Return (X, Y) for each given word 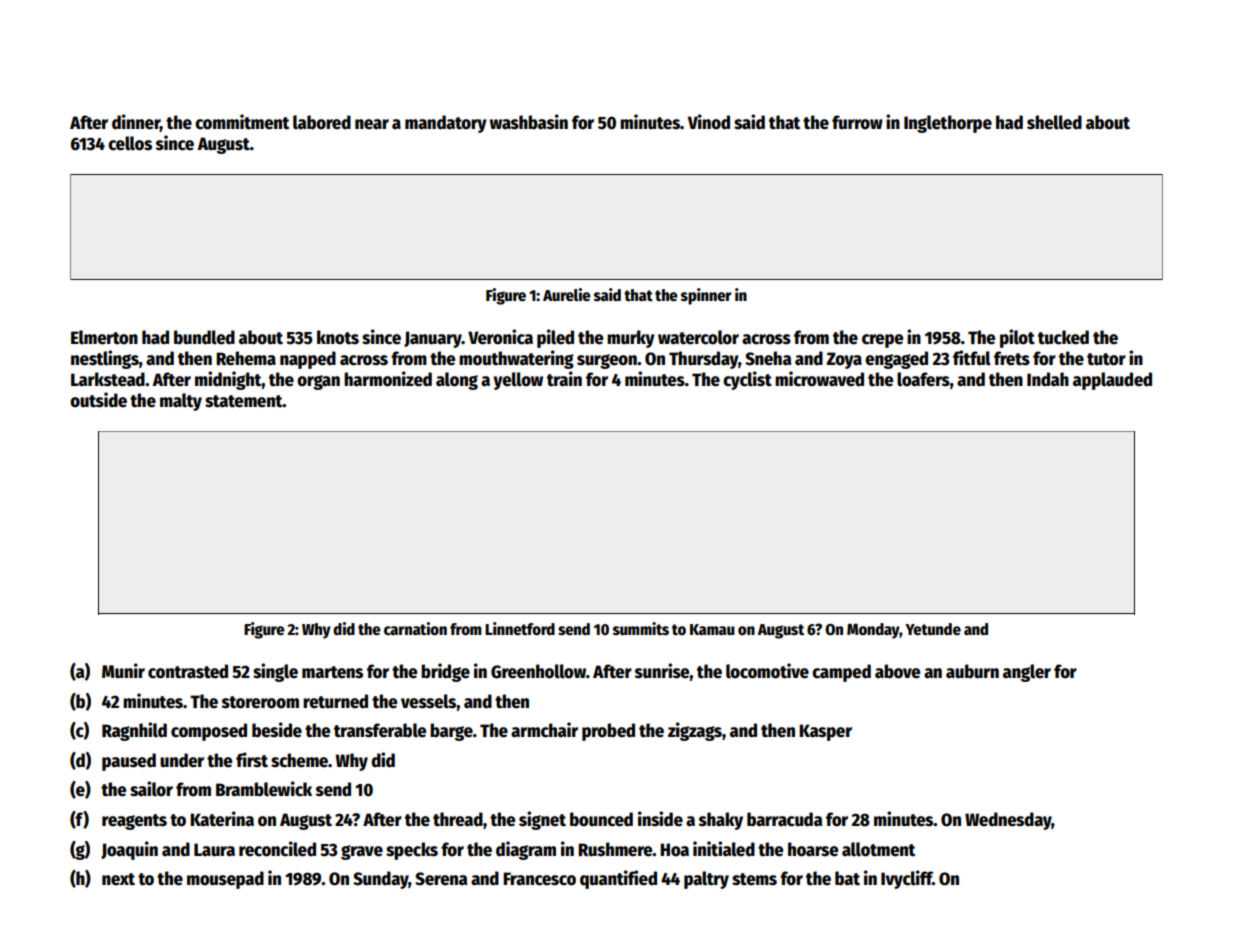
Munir (123, 671)
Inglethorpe (948, 124)
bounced (601, 819)
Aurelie (567, 294)
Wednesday (1008, 821)
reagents (134, 822)
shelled (1054, 122)
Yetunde (933, 629)
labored (322, 122)
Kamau (712, 629)
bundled (204, 337)
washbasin (529, 122)
